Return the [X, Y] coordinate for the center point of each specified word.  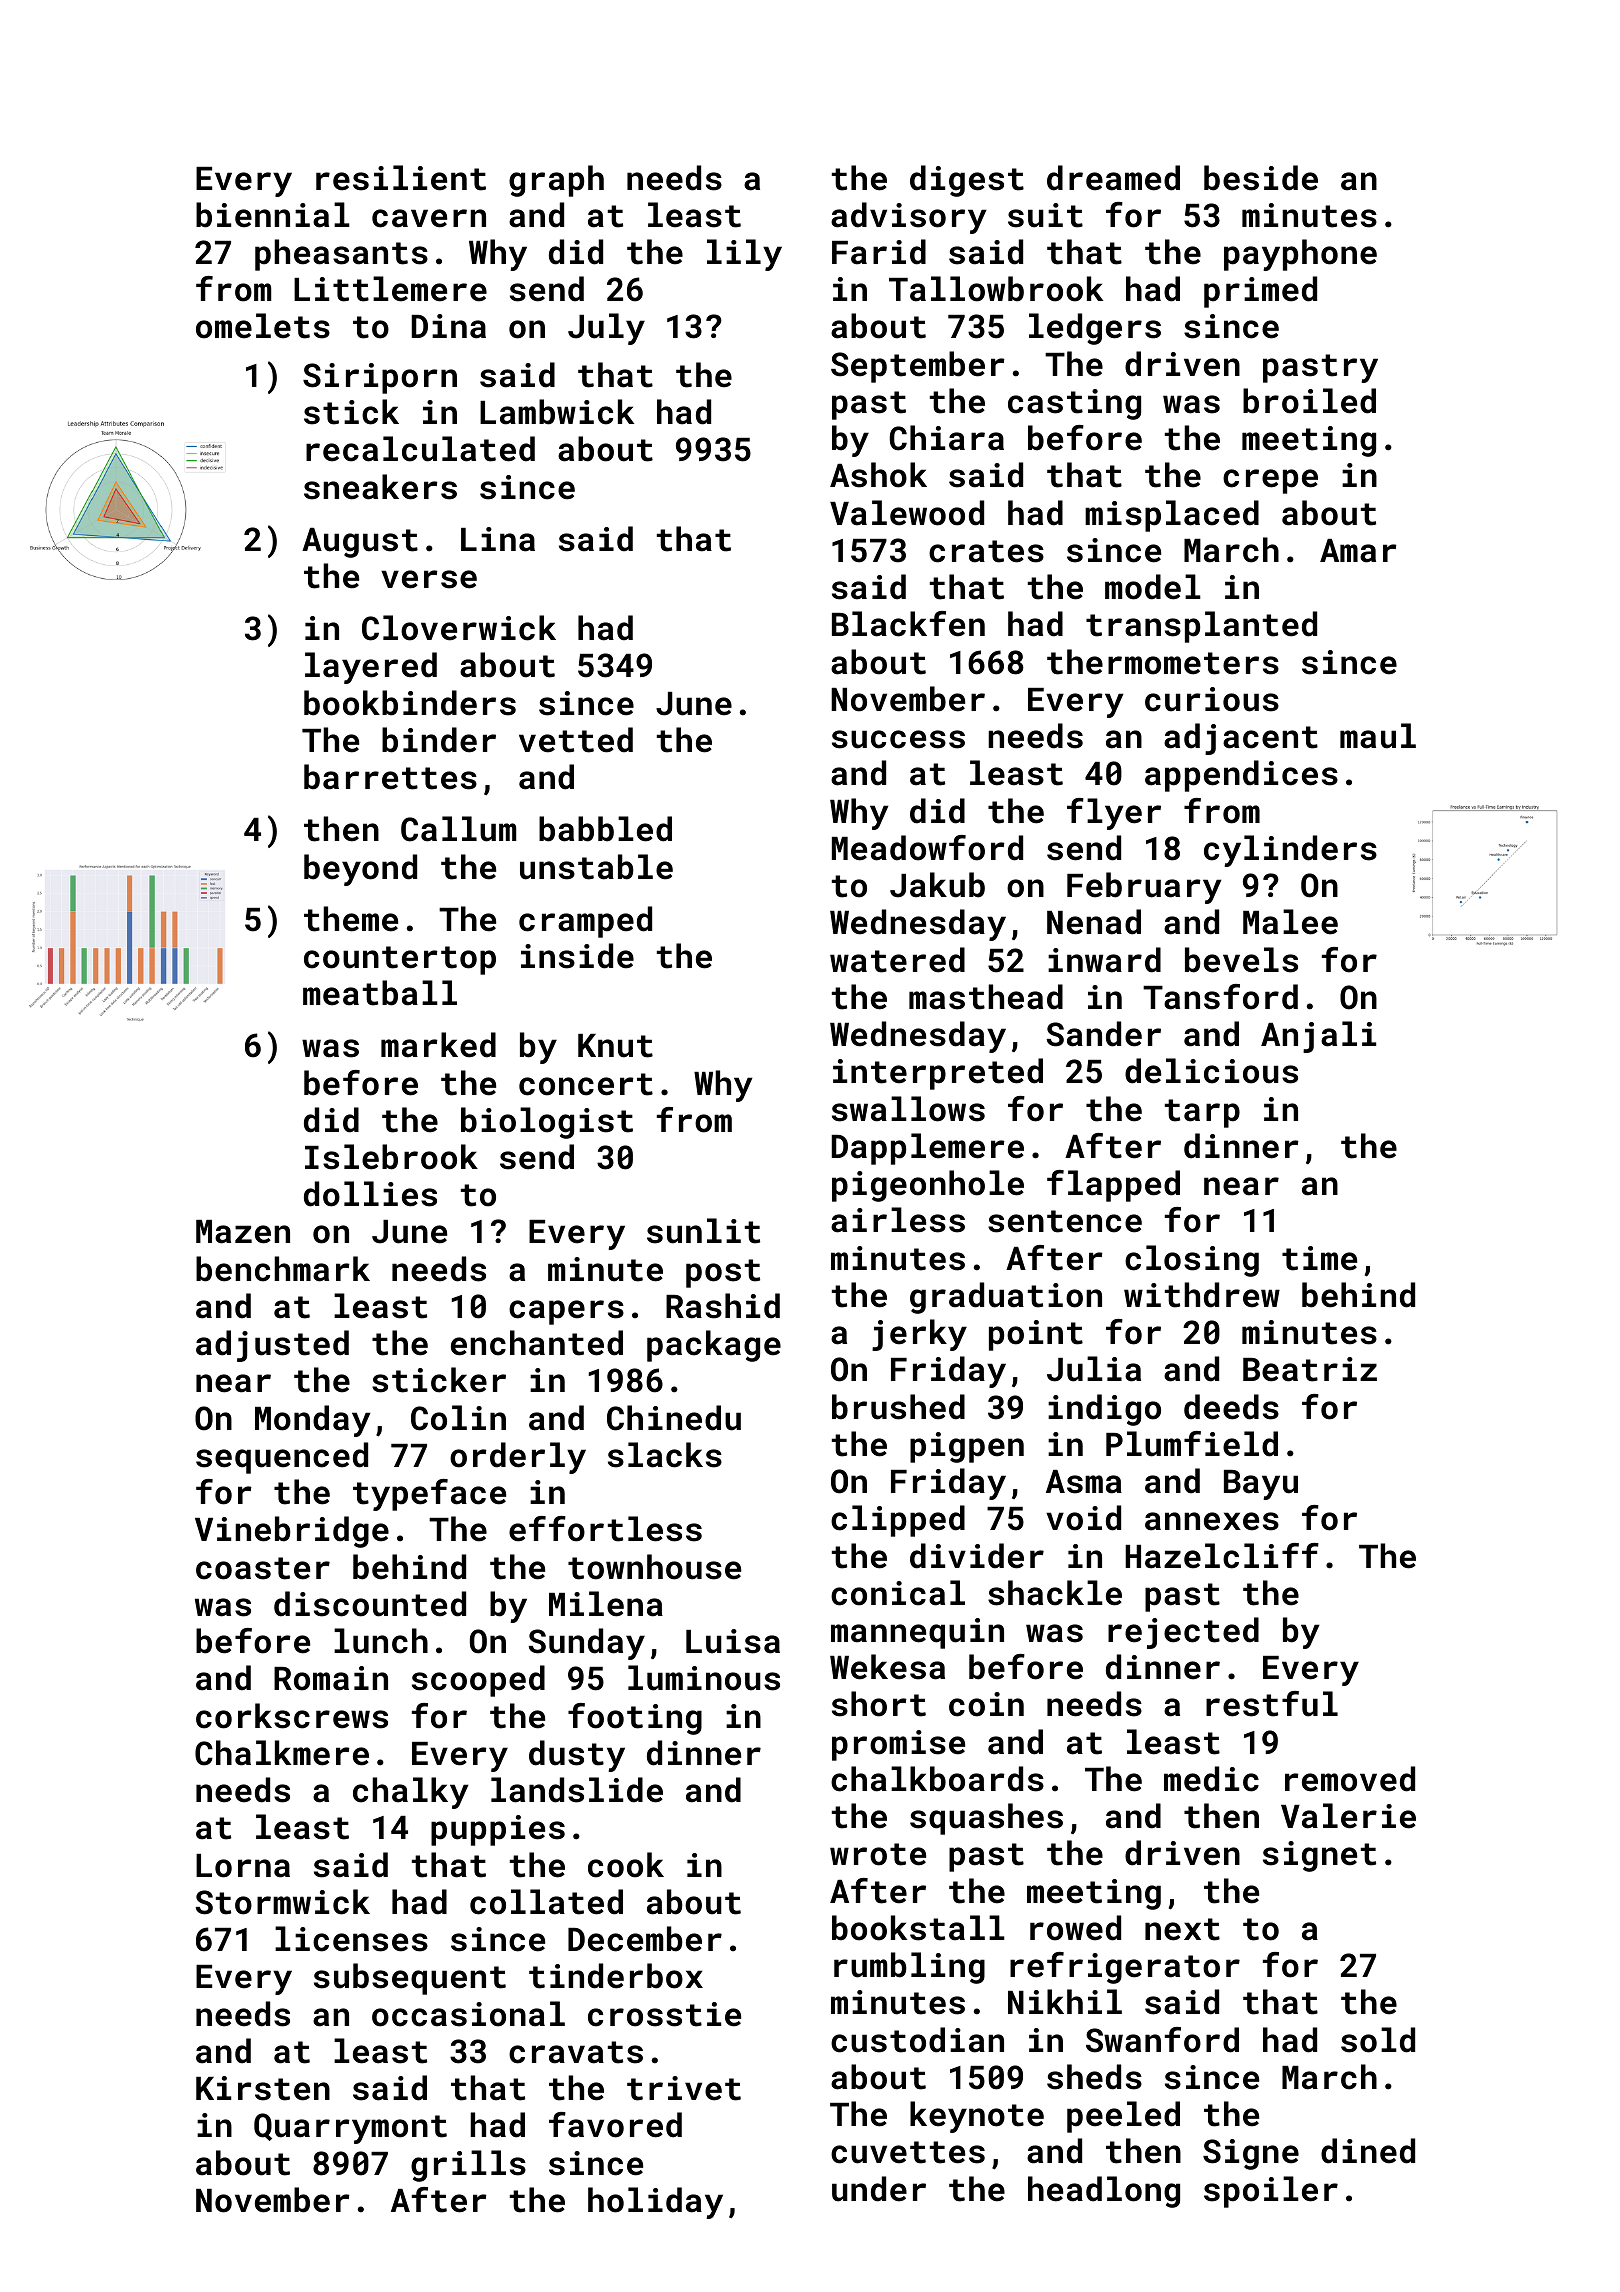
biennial [273, 215]
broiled [1309, 401]
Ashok [878, 475]
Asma [1084, 1482]
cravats [576, 2052]
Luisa [733, 1641]
